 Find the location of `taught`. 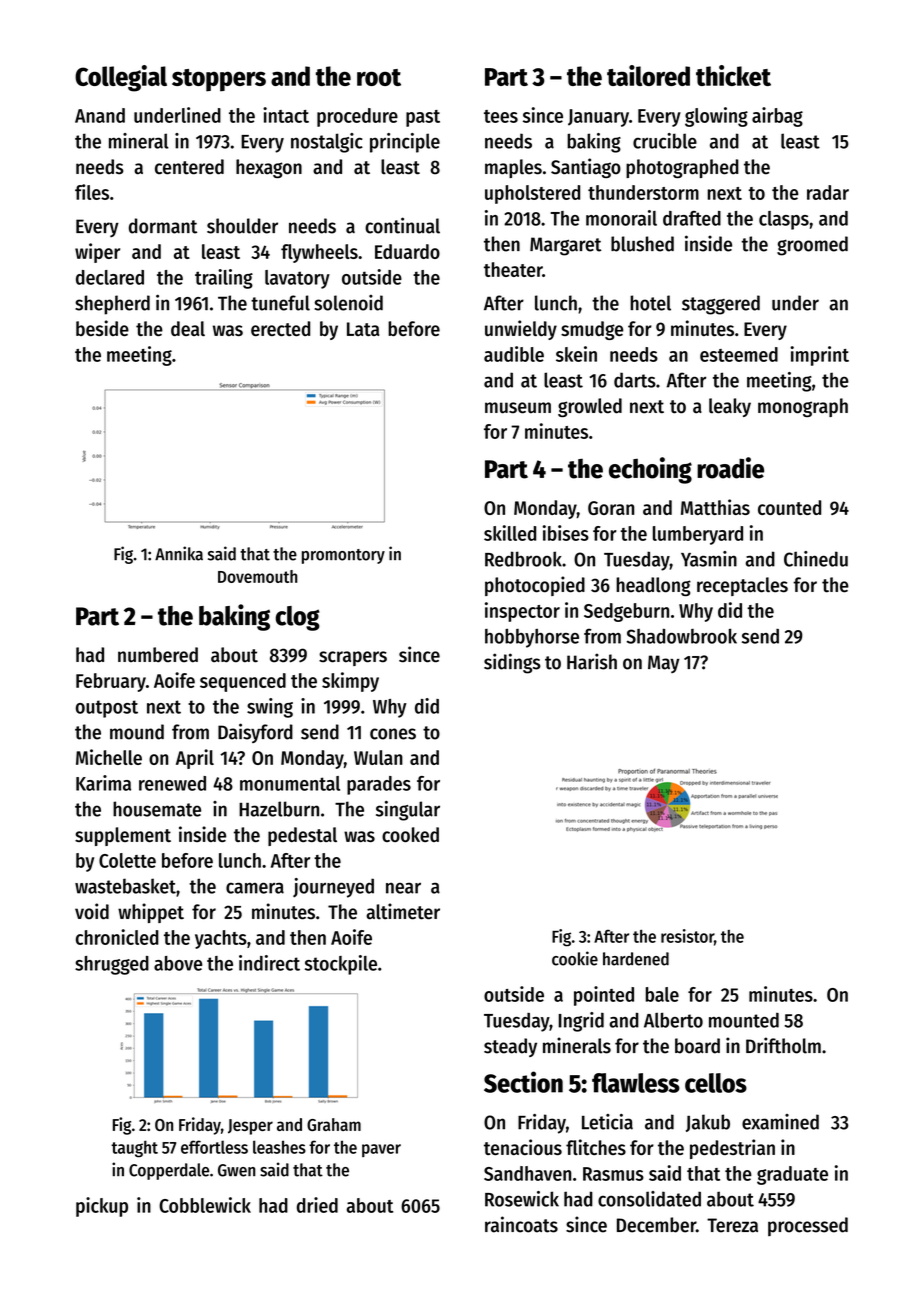

taught is located at coordinates (134, 1149).
